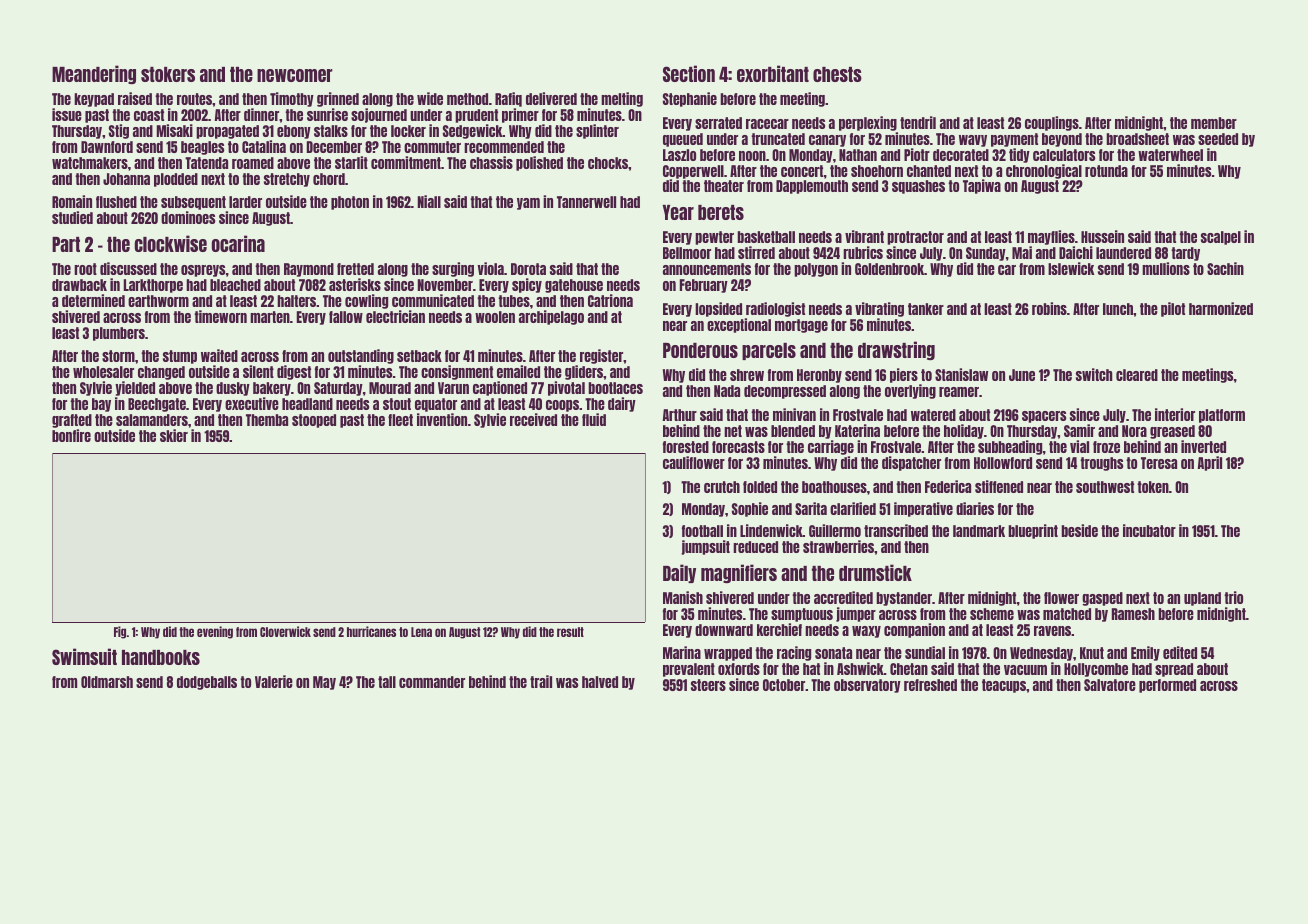 The image size is (1308, 924). What do you see at coordinates (207, 683) in the page?
I see `dodgeballs` at bounding box center [207, 683].
